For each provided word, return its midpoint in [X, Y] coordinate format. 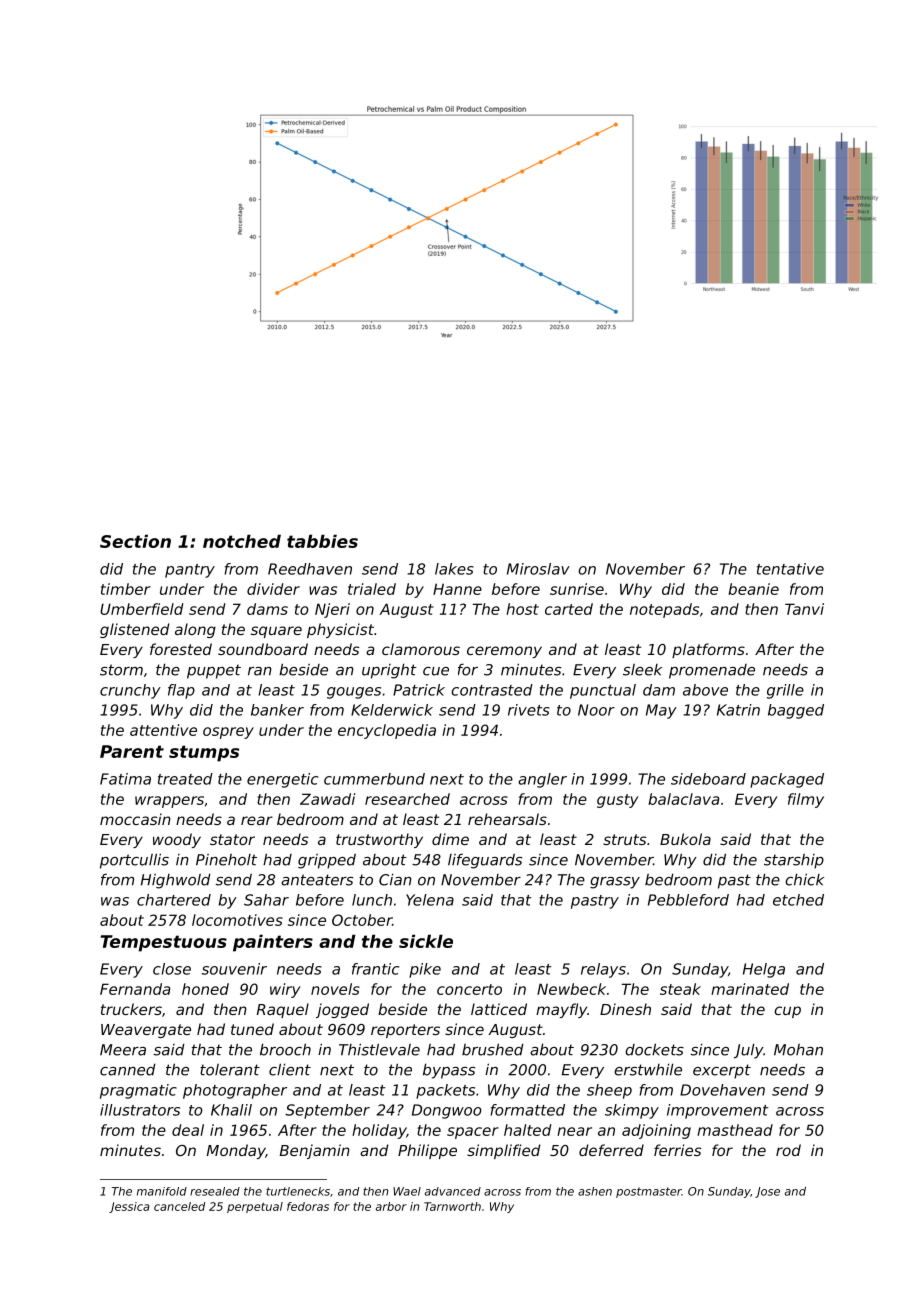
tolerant [230, 1070]
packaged [787, 780]
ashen [595, 1191]
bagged [796, 711]
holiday [379, 1131]
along [195, 630]
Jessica [129, 1207]
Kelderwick [392, 710]
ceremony [504, 652]
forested [181, 649]
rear [257, 820]
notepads [664, 610]
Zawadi [327, 799]
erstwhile [648, 1070]
